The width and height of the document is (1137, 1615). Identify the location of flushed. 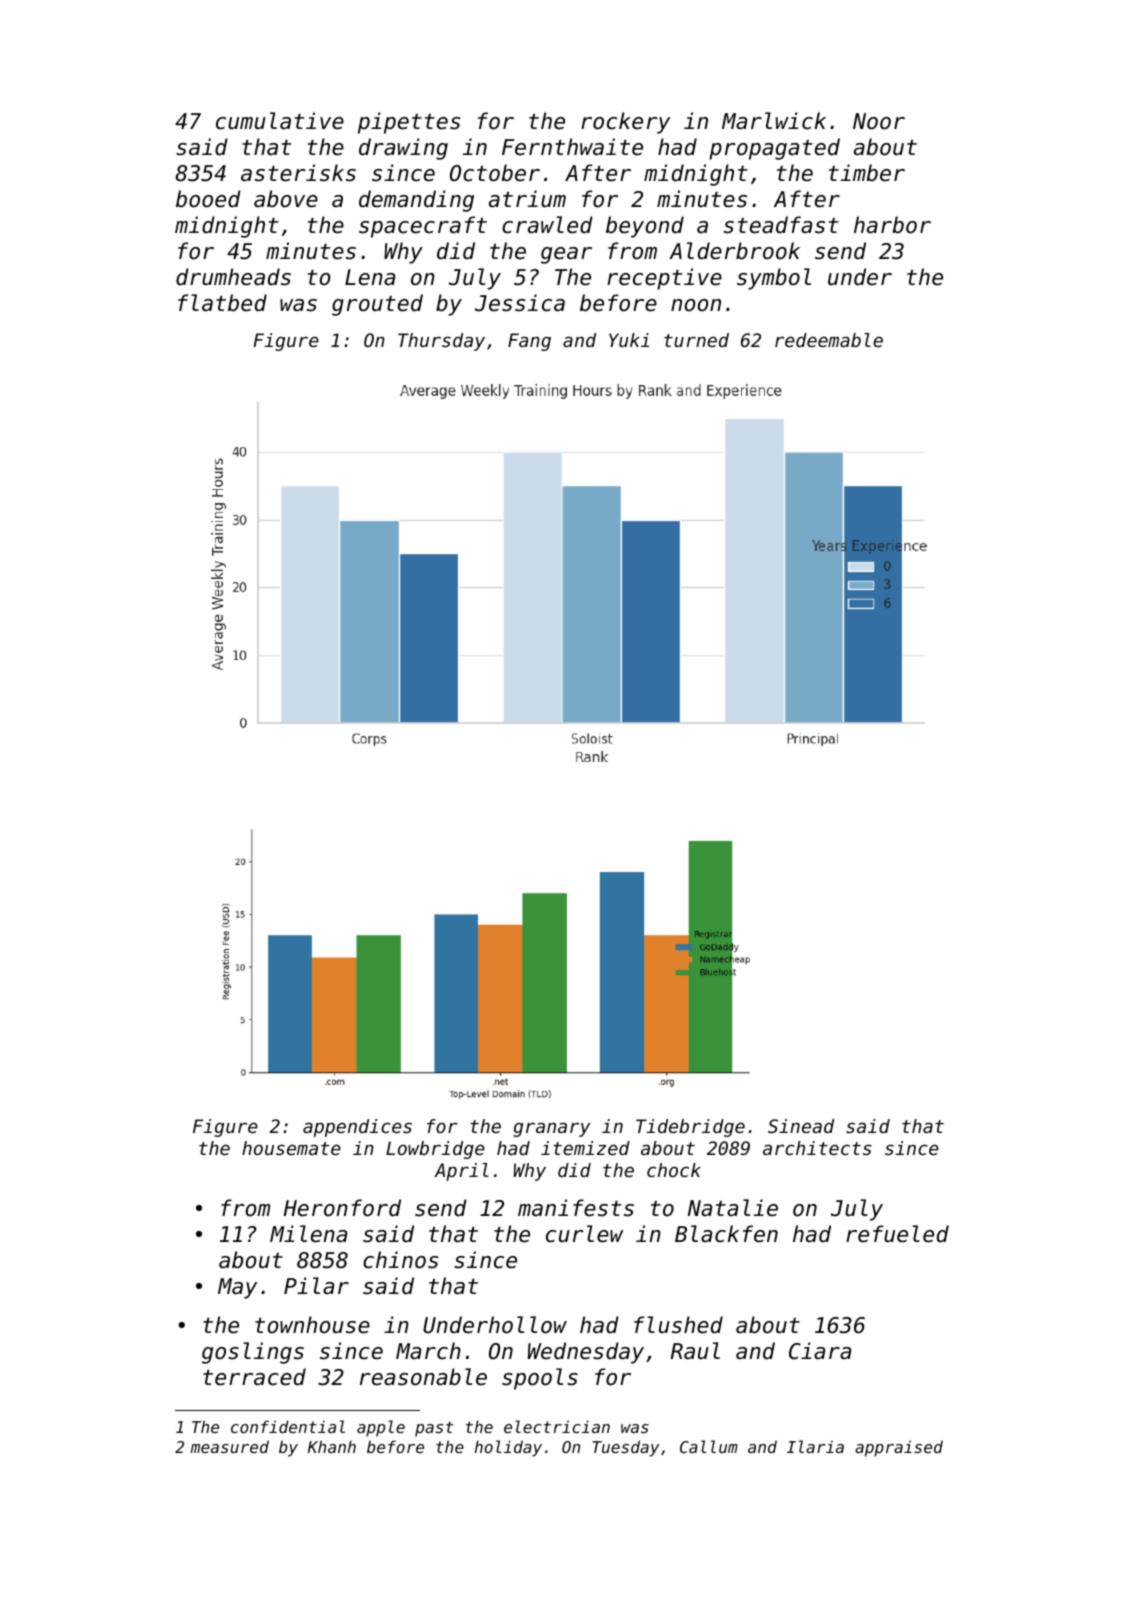
(678, 1325).
